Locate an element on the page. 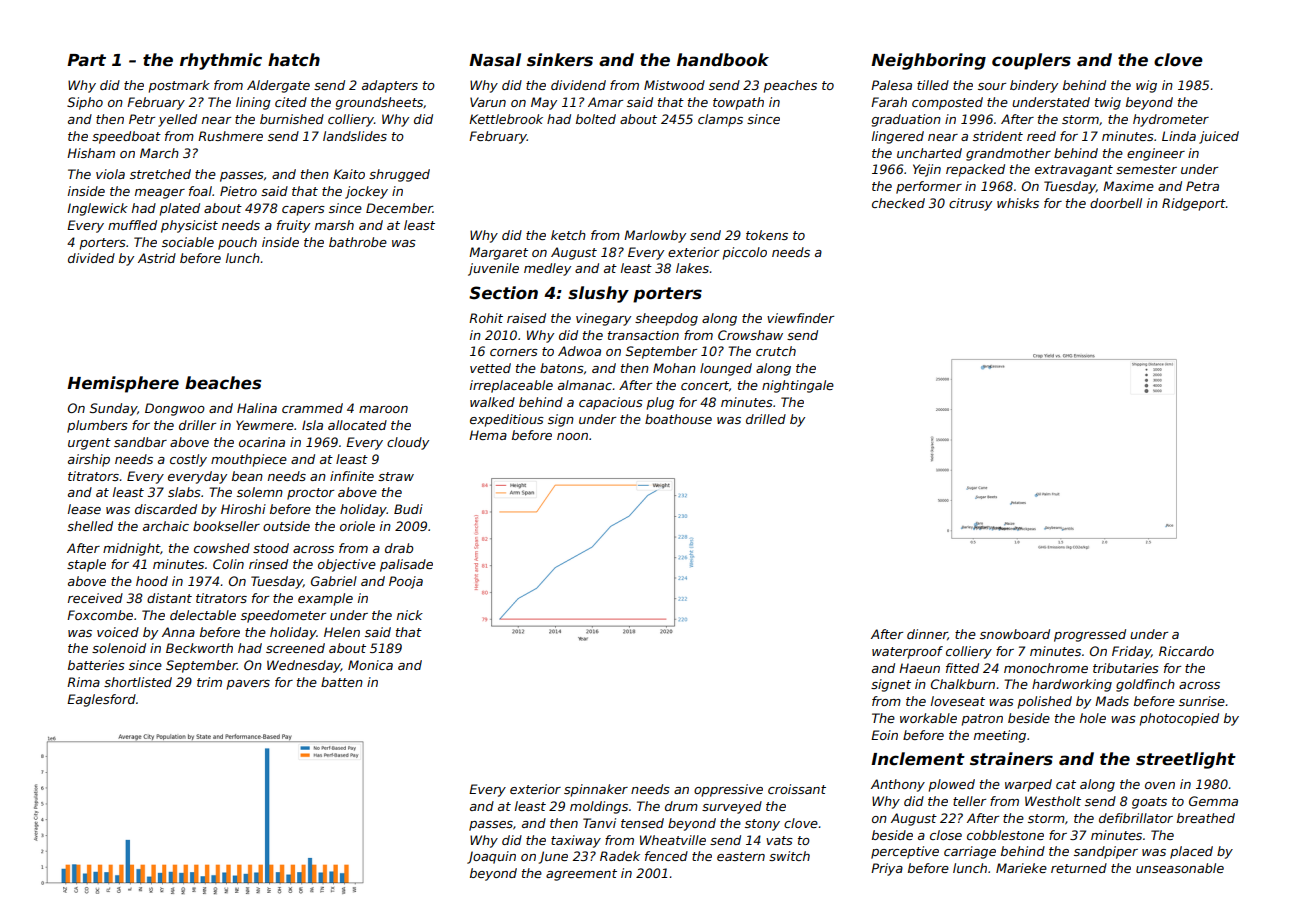 The width and height of the image is (1308, 924). Priya is located at coordinates (887, 869).
